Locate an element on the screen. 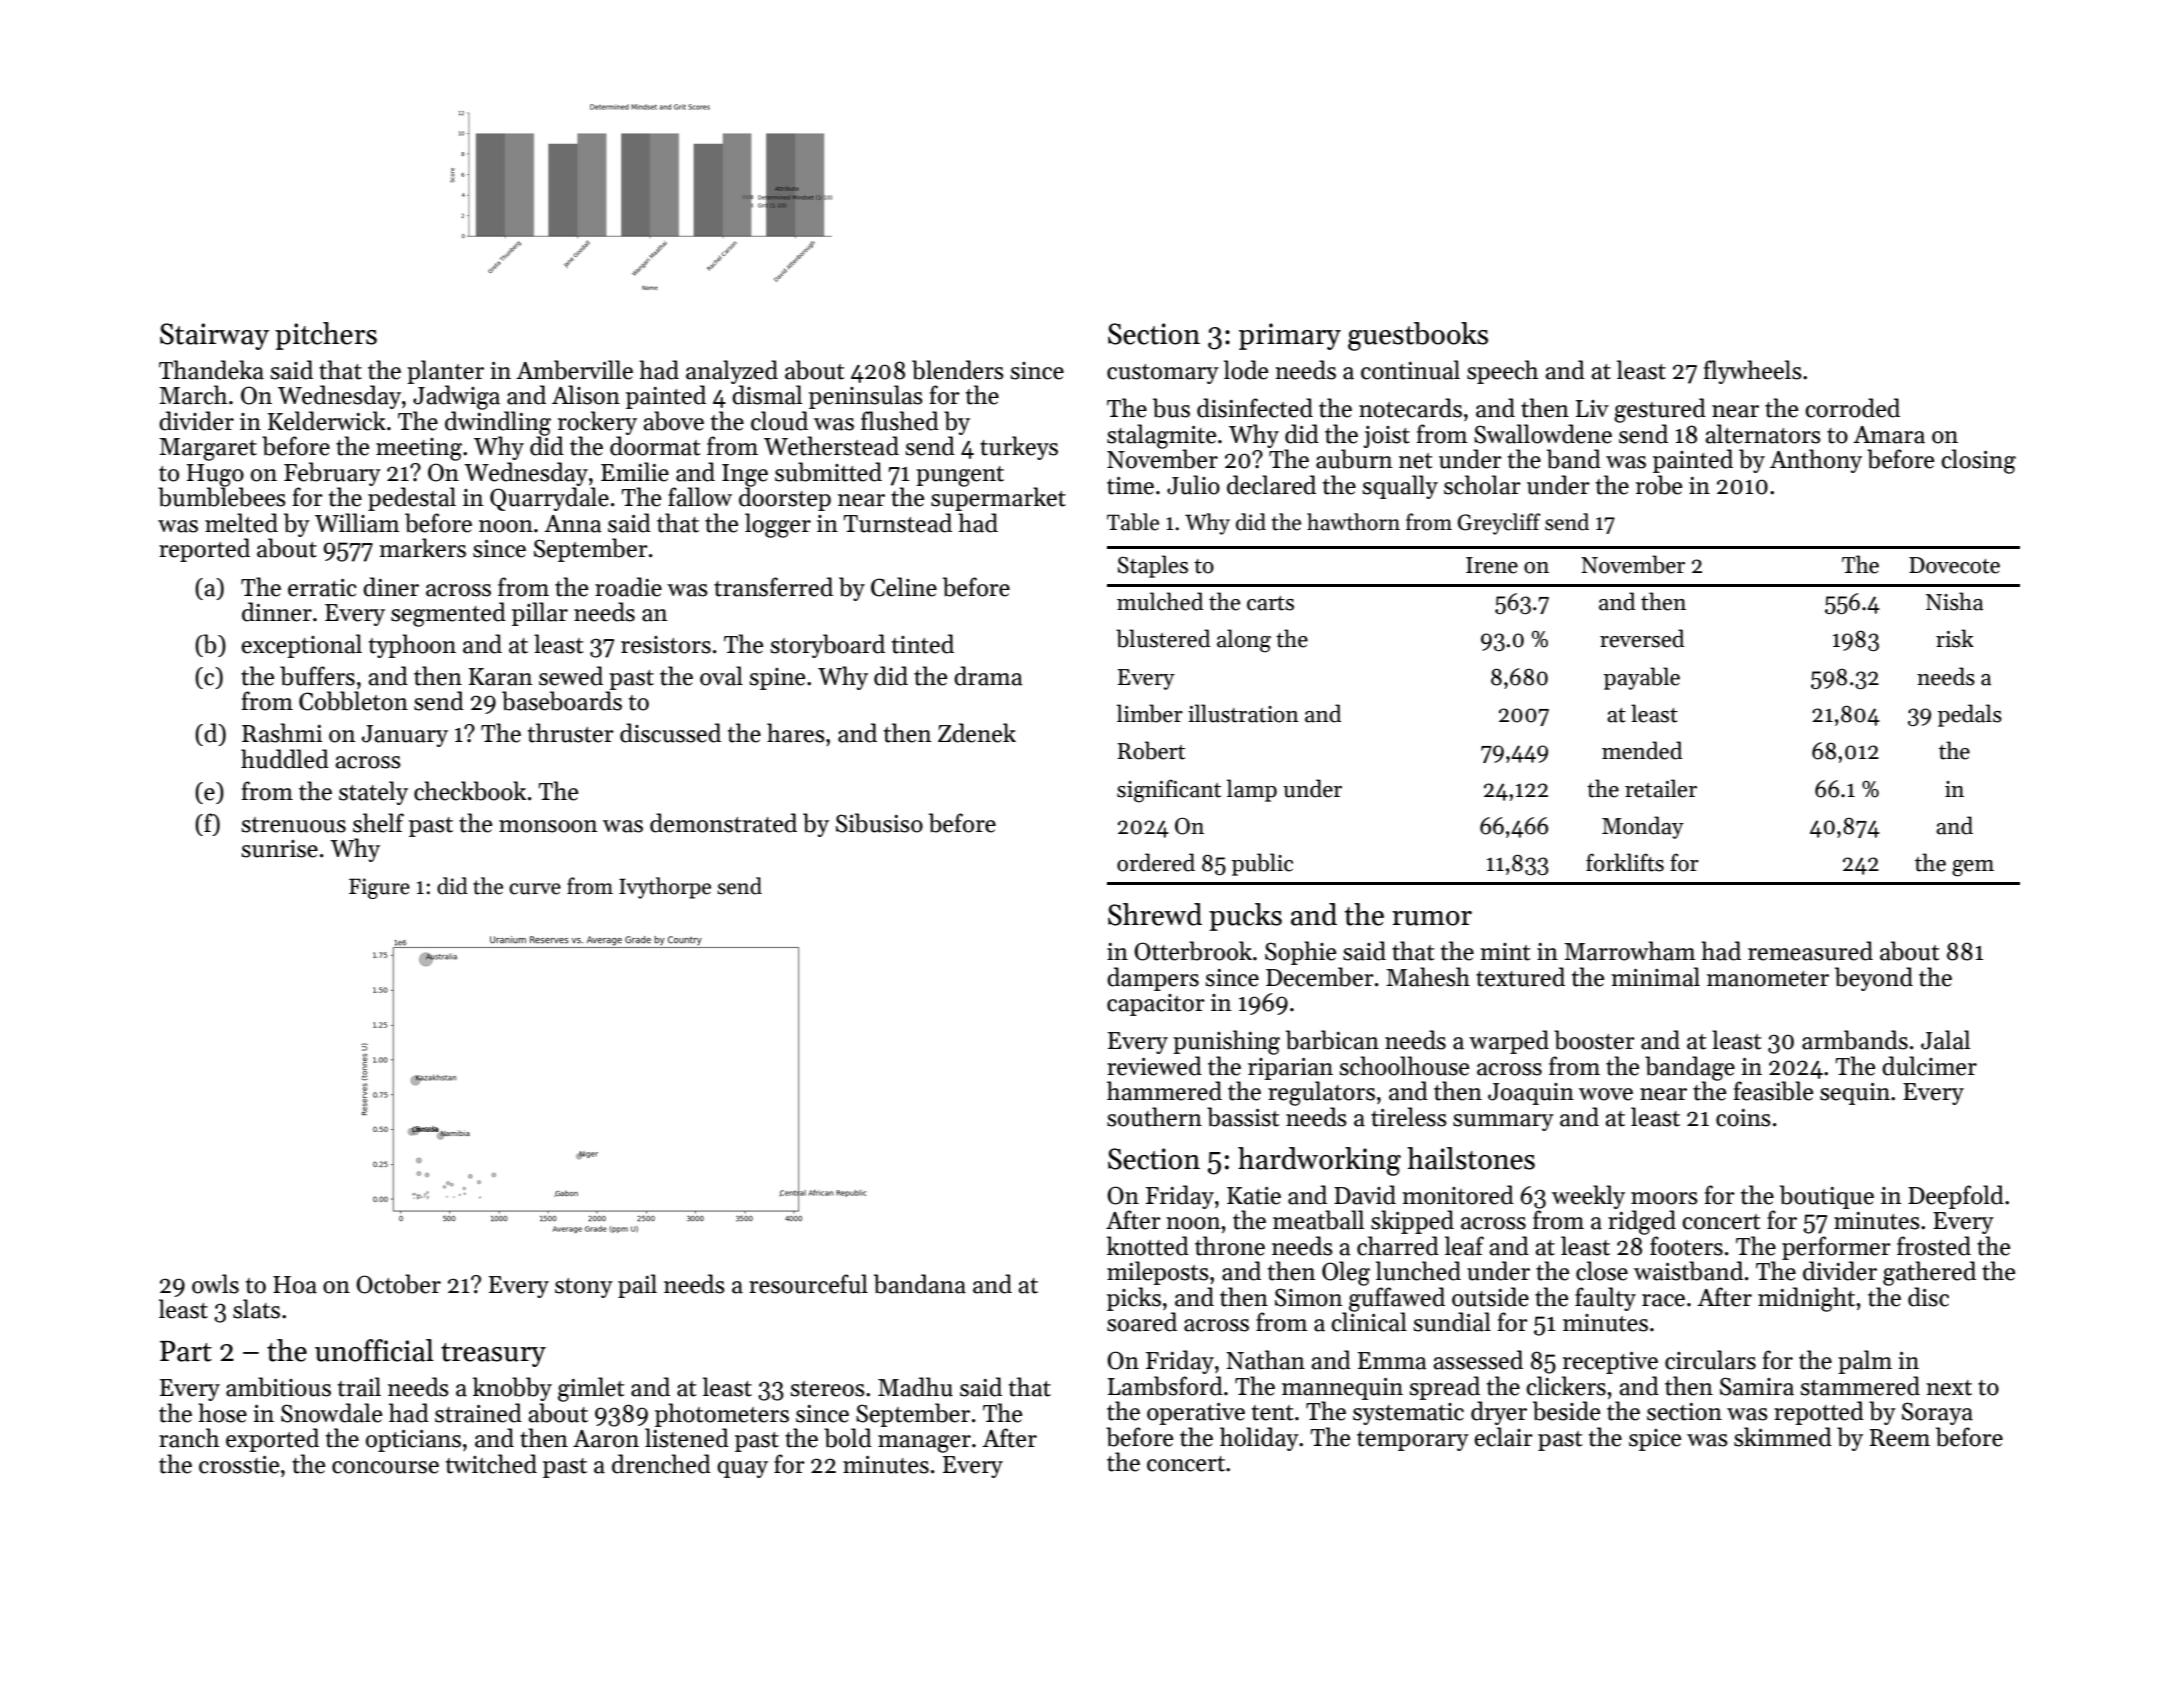  reviewed is located at coordinates (1154, 1066).
